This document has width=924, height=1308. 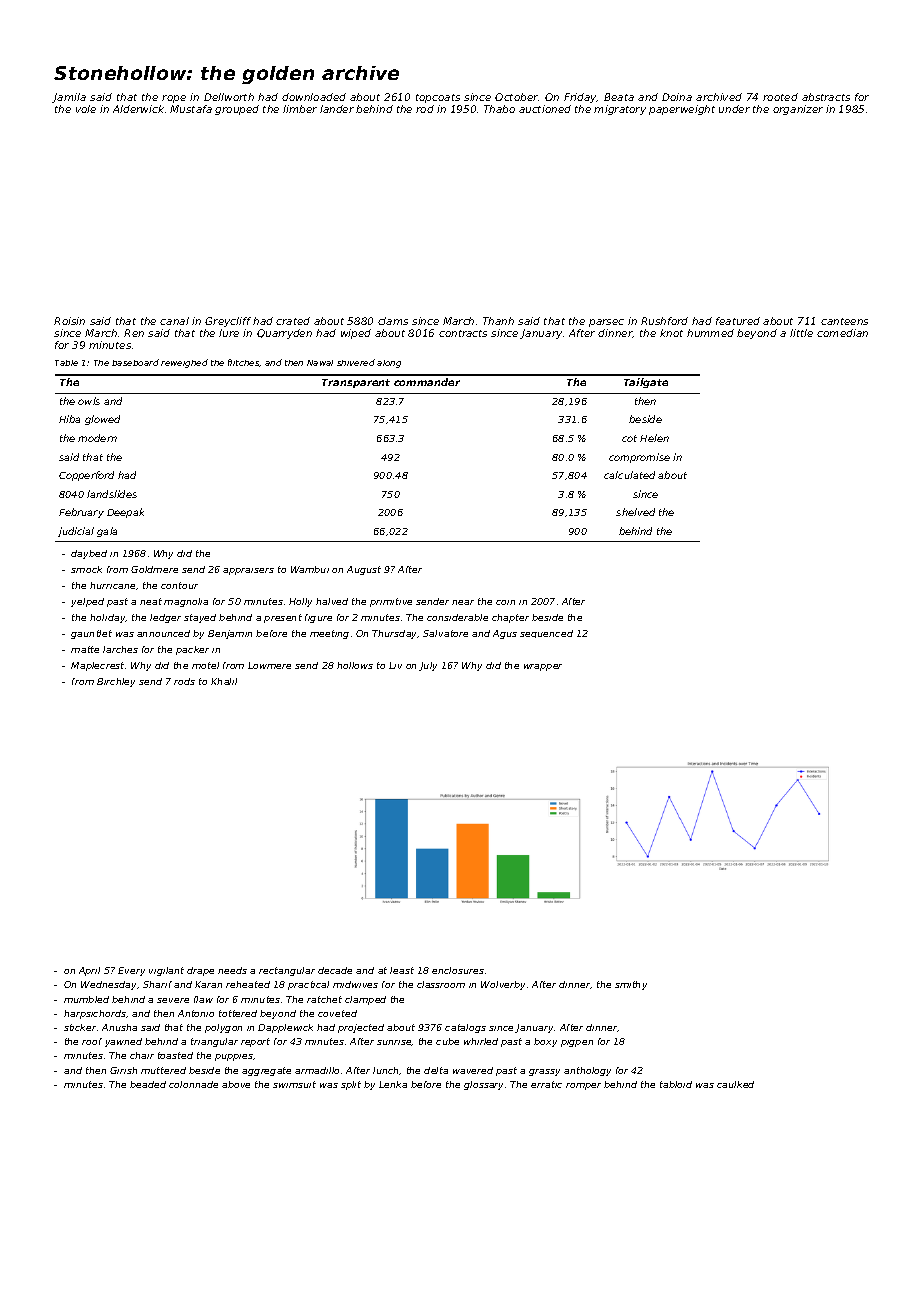 What do you see at coordinates (826, 97) in the document?
I see `abstracts` at bounding box center [826, 97].
